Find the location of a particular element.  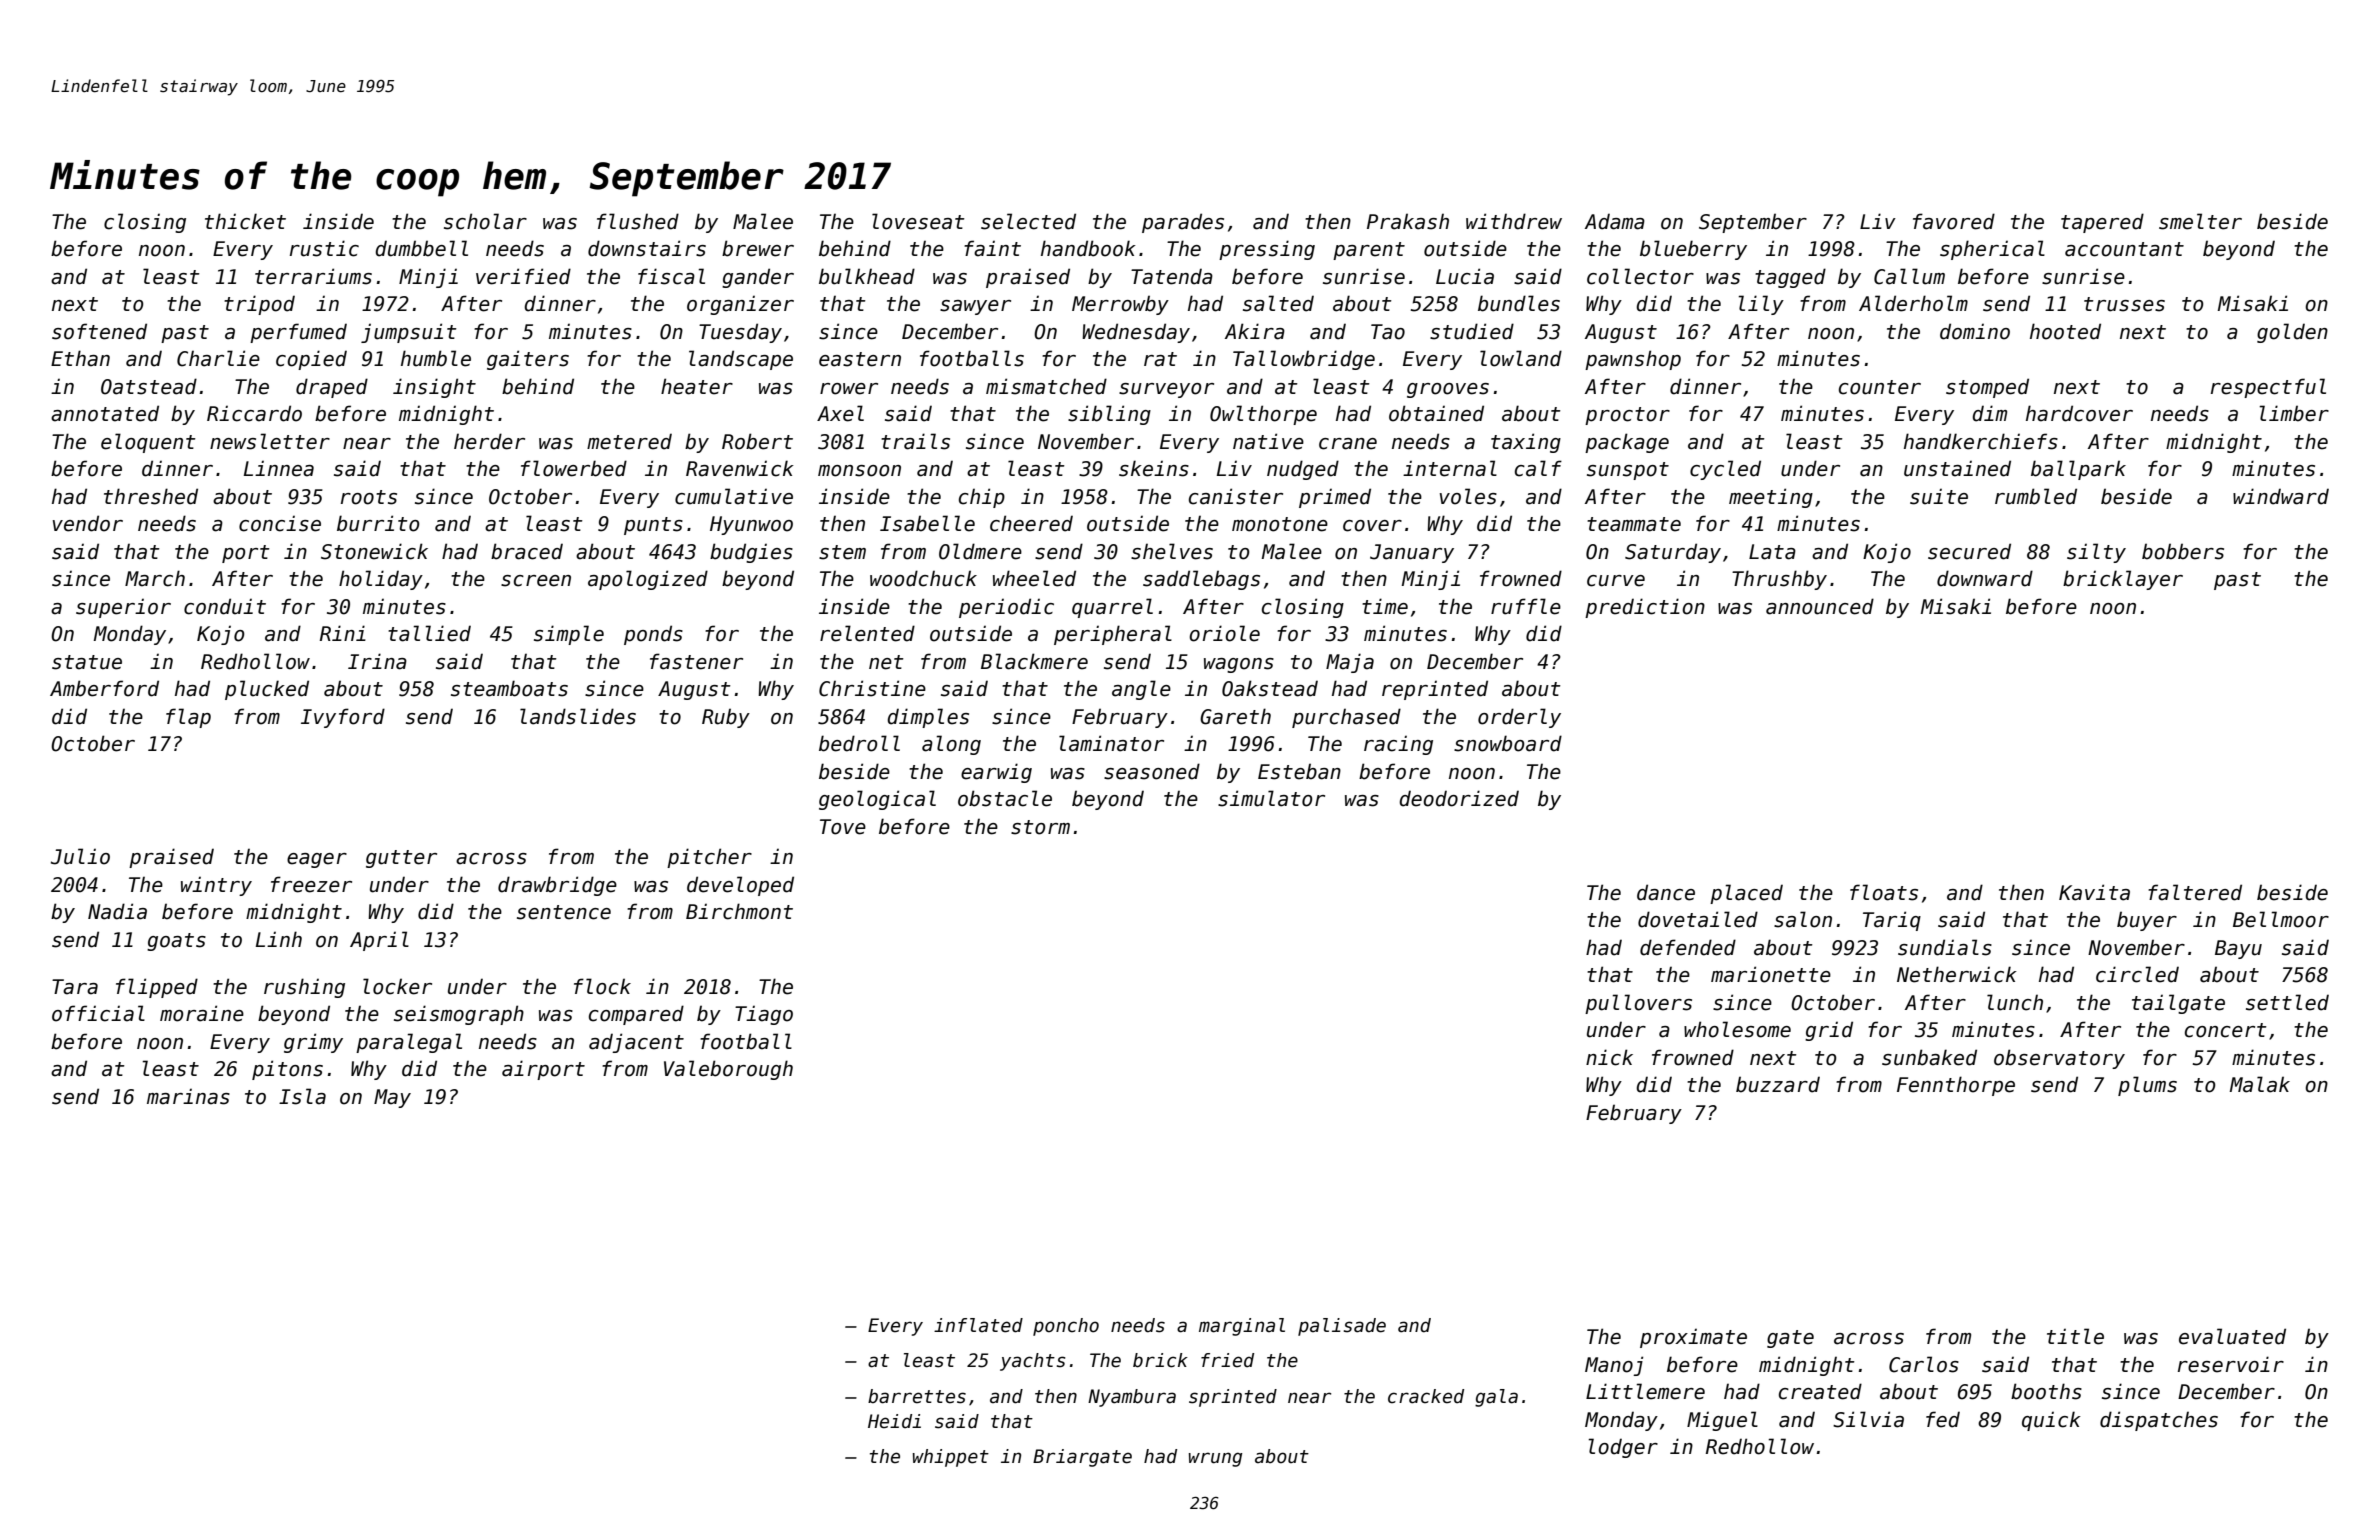

wrung is located at coordinates (1215, 1459).
